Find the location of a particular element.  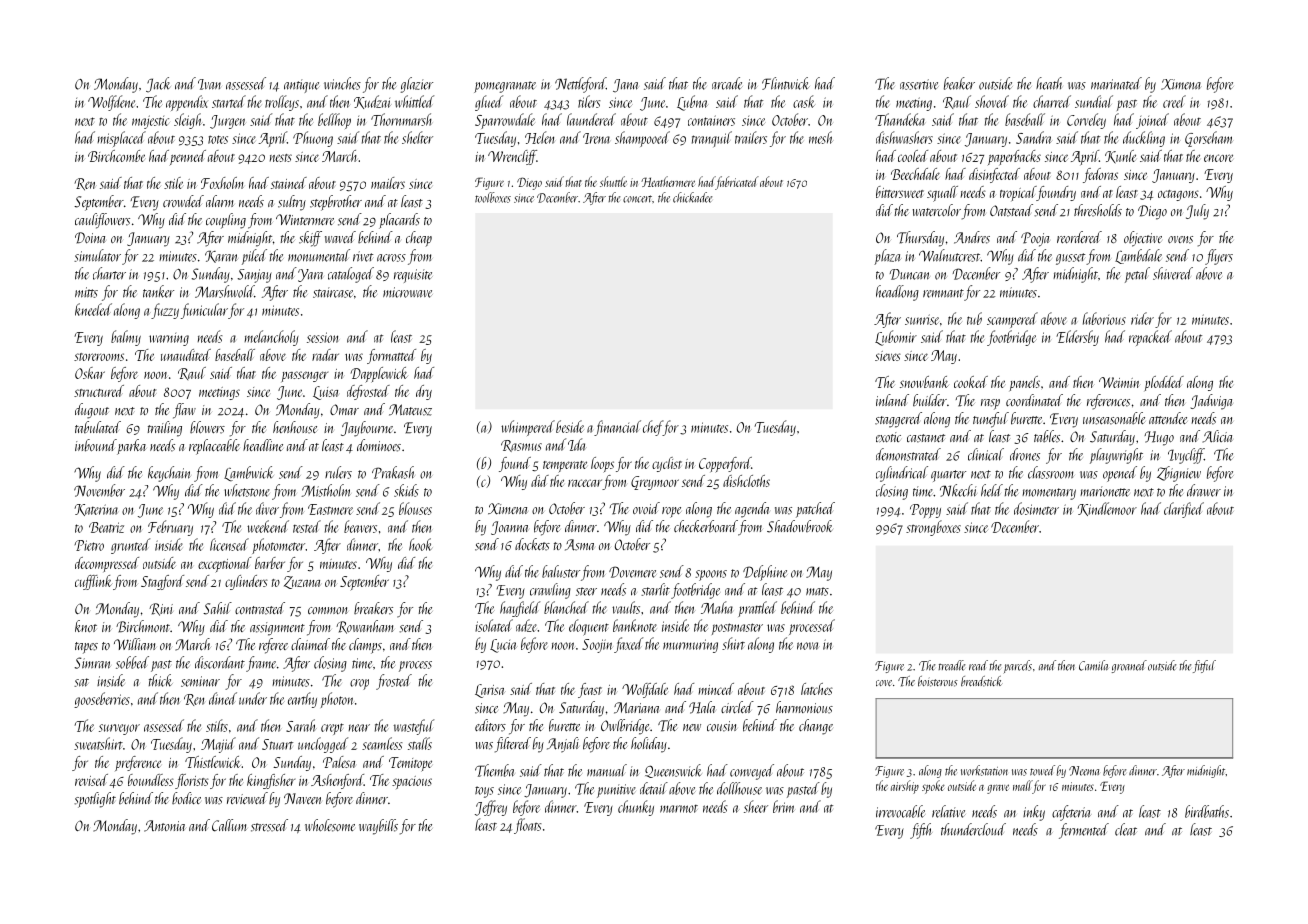

Walnutcrest is located at coordinates (949, 255).
